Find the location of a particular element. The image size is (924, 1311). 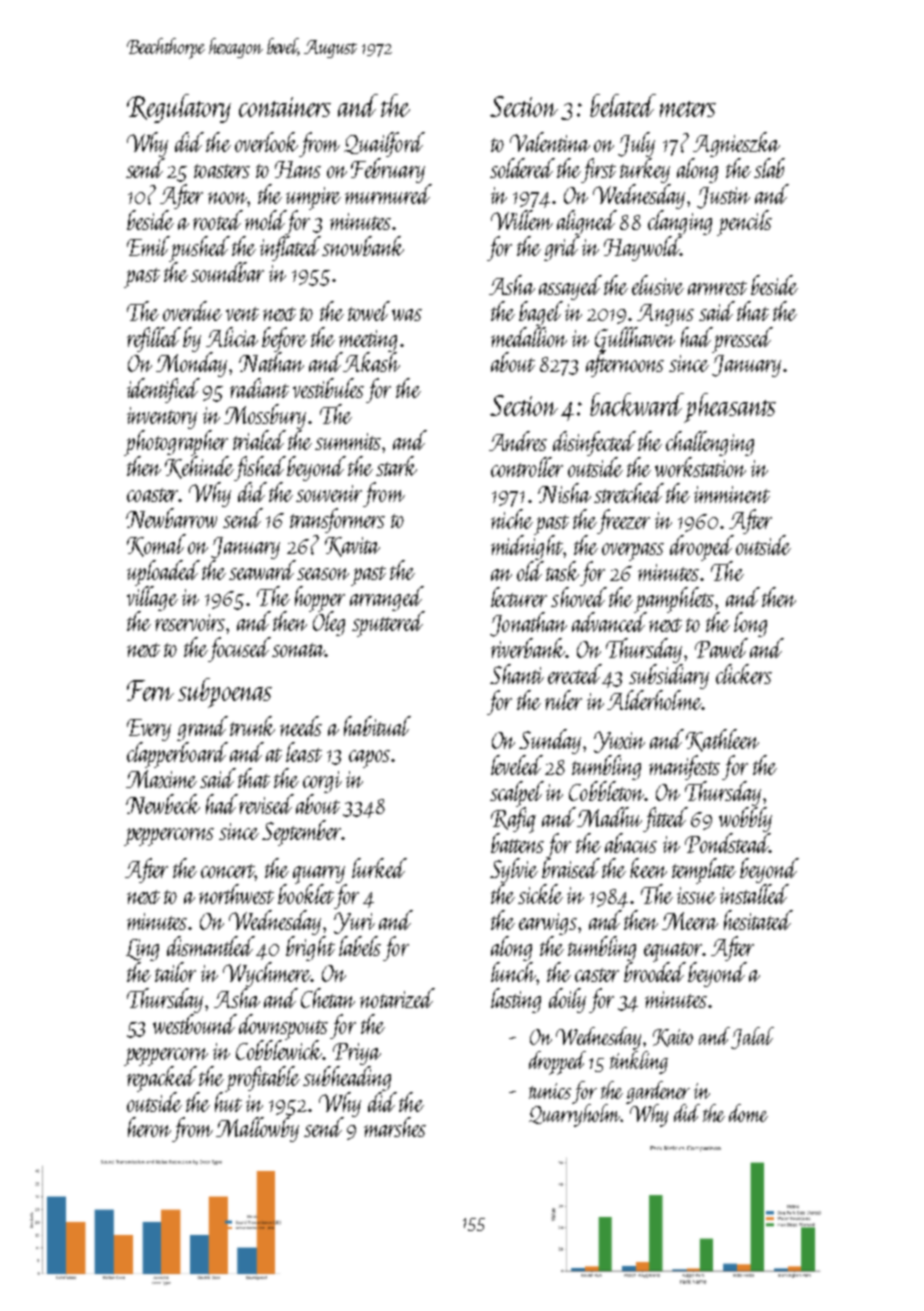

pressed is located at coordinates (743, 340).
